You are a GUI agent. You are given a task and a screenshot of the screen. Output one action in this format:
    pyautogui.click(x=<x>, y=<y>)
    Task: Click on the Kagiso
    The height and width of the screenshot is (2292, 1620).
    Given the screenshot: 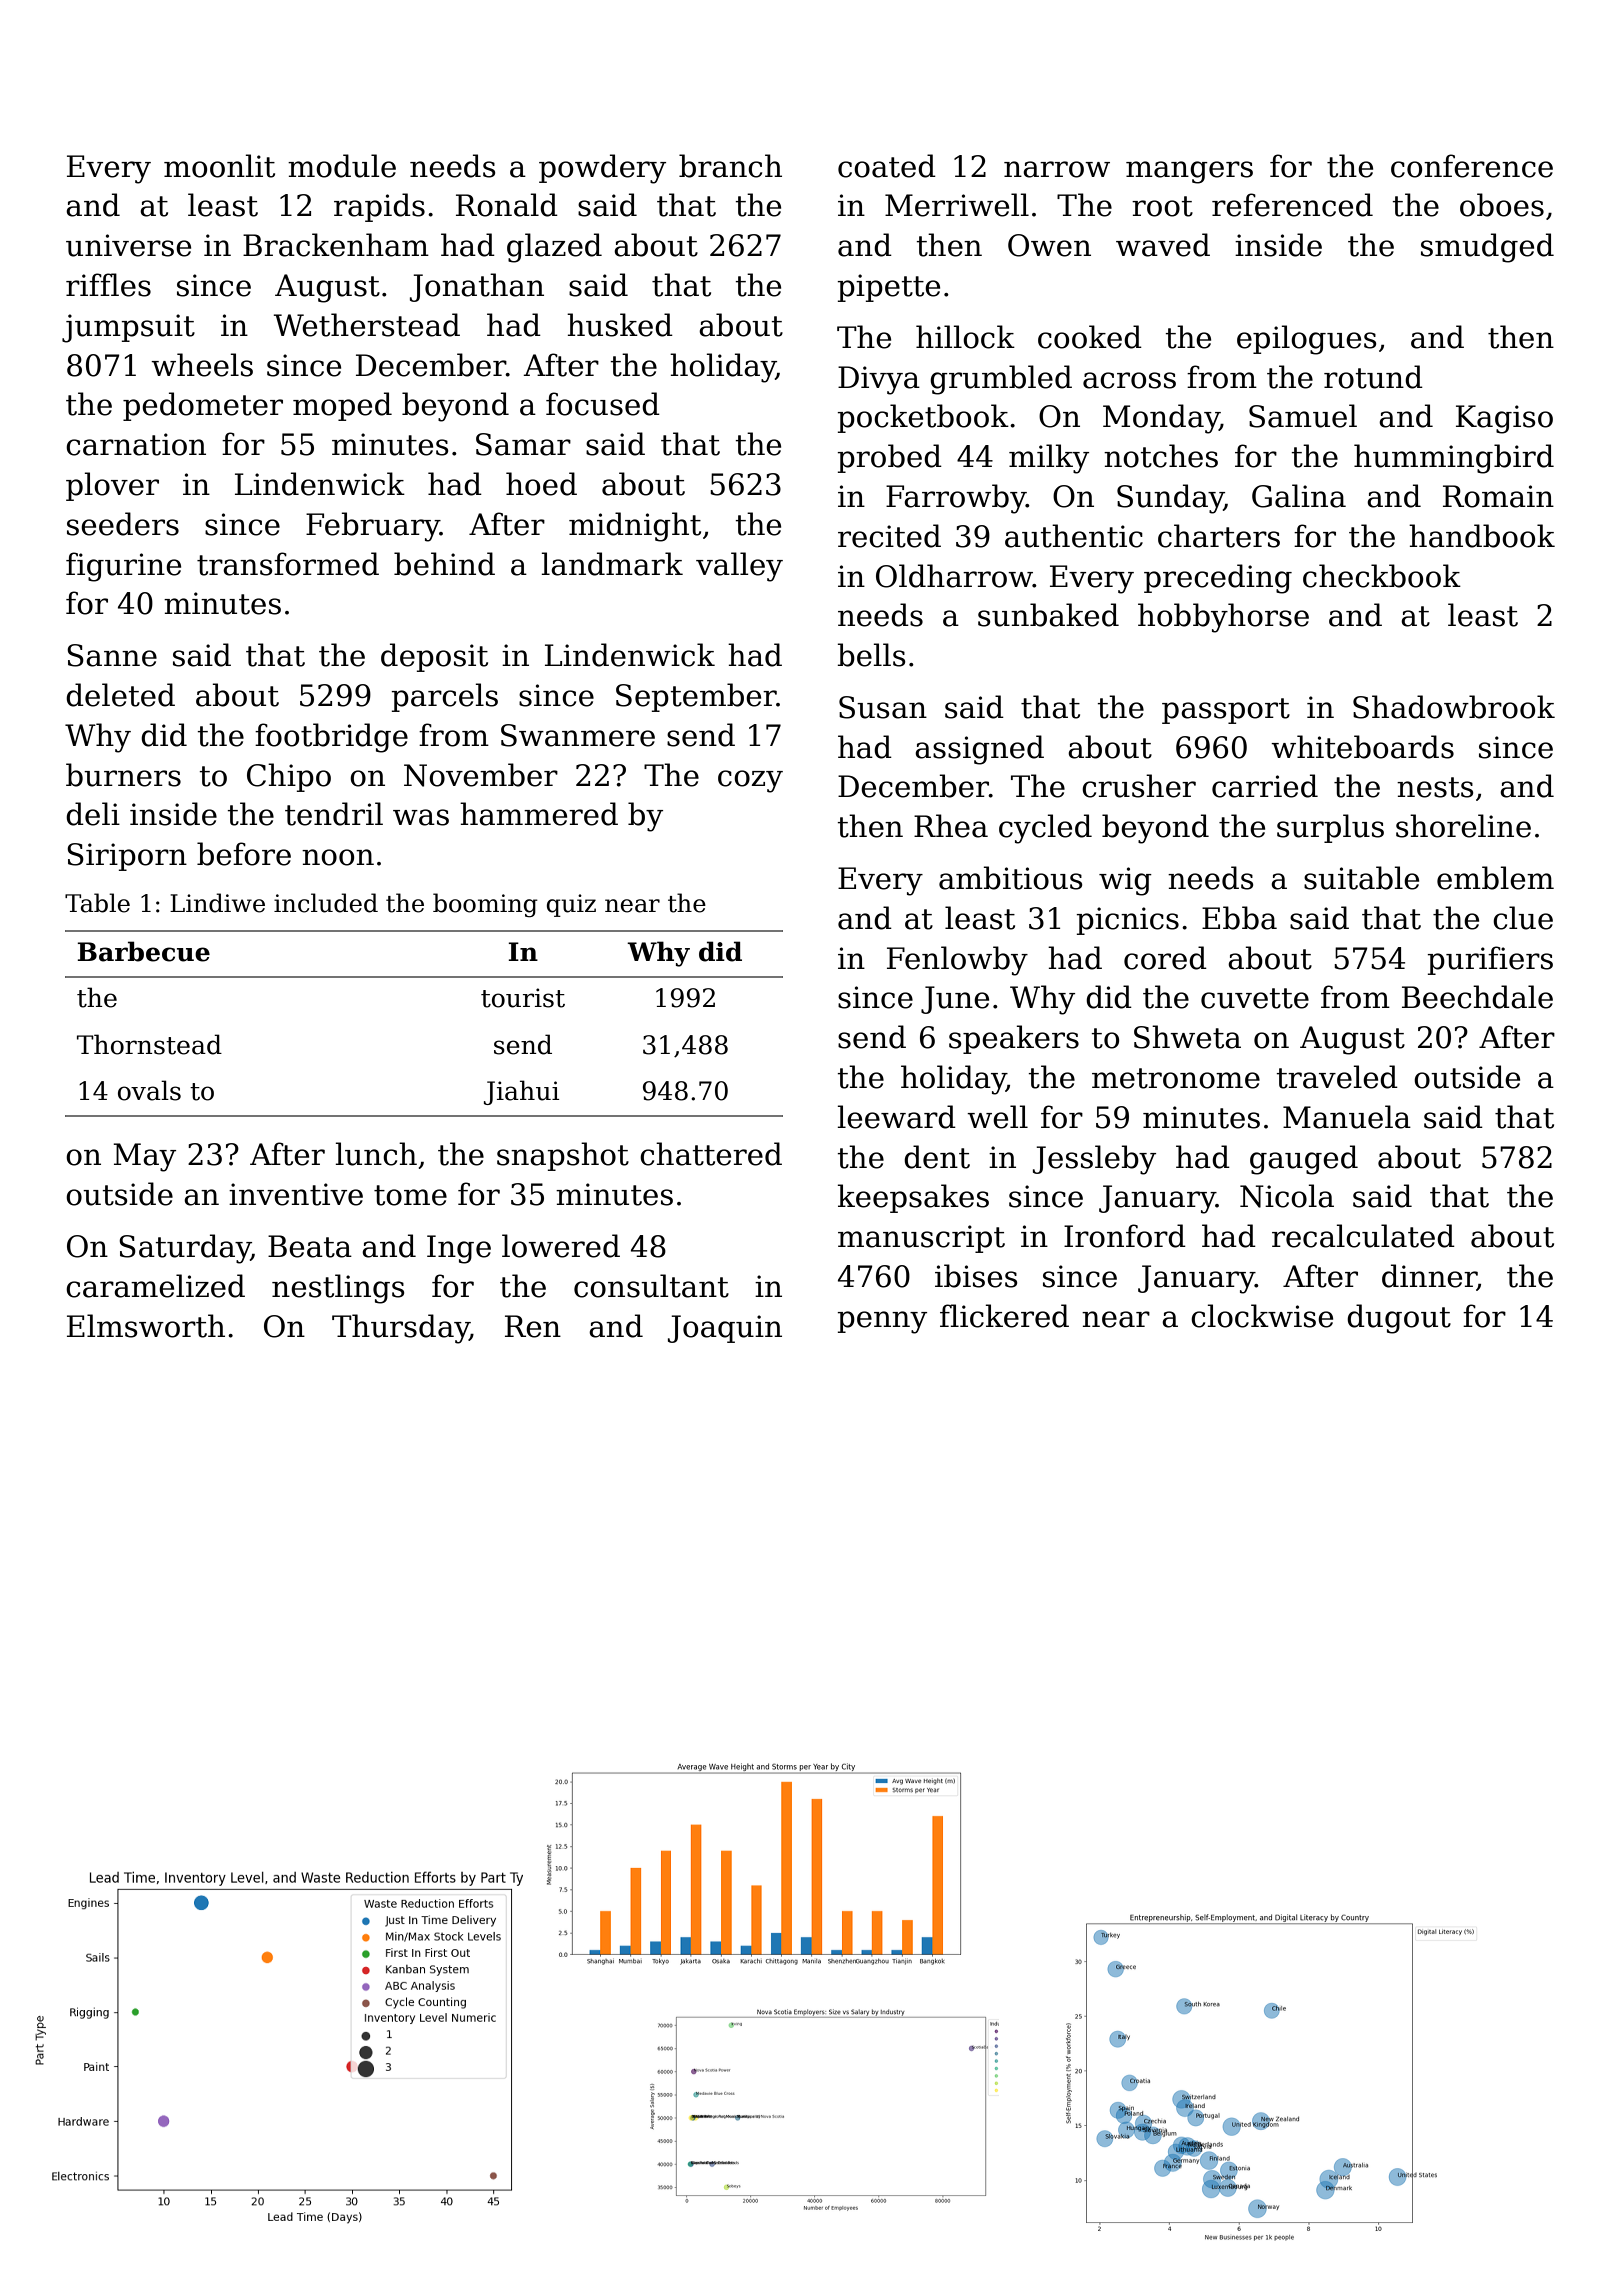 What is the action you would take?
    pyautogui.click(x=1504, y=419)
